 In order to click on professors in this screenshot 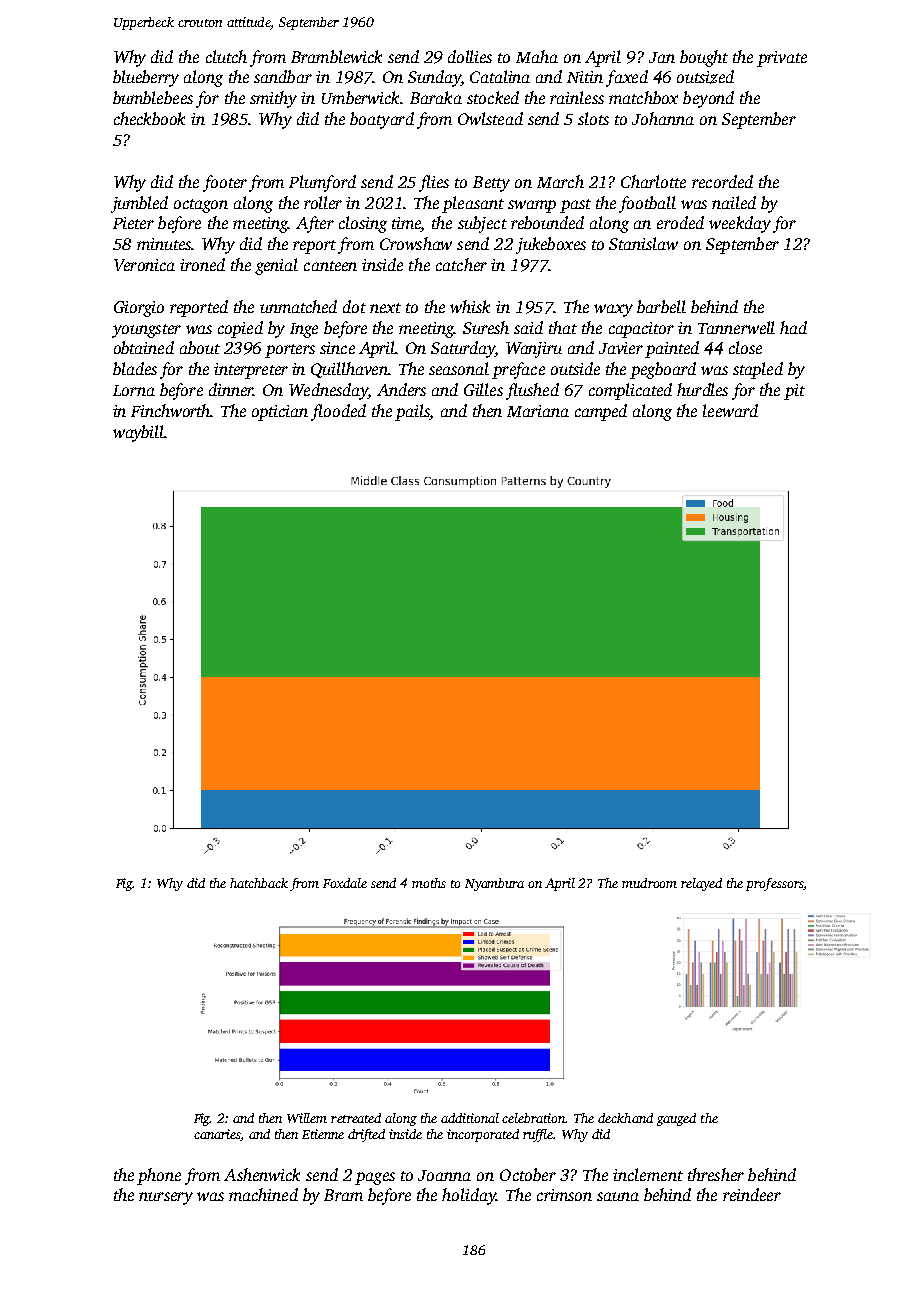, I will do `click(774, 884)`.
